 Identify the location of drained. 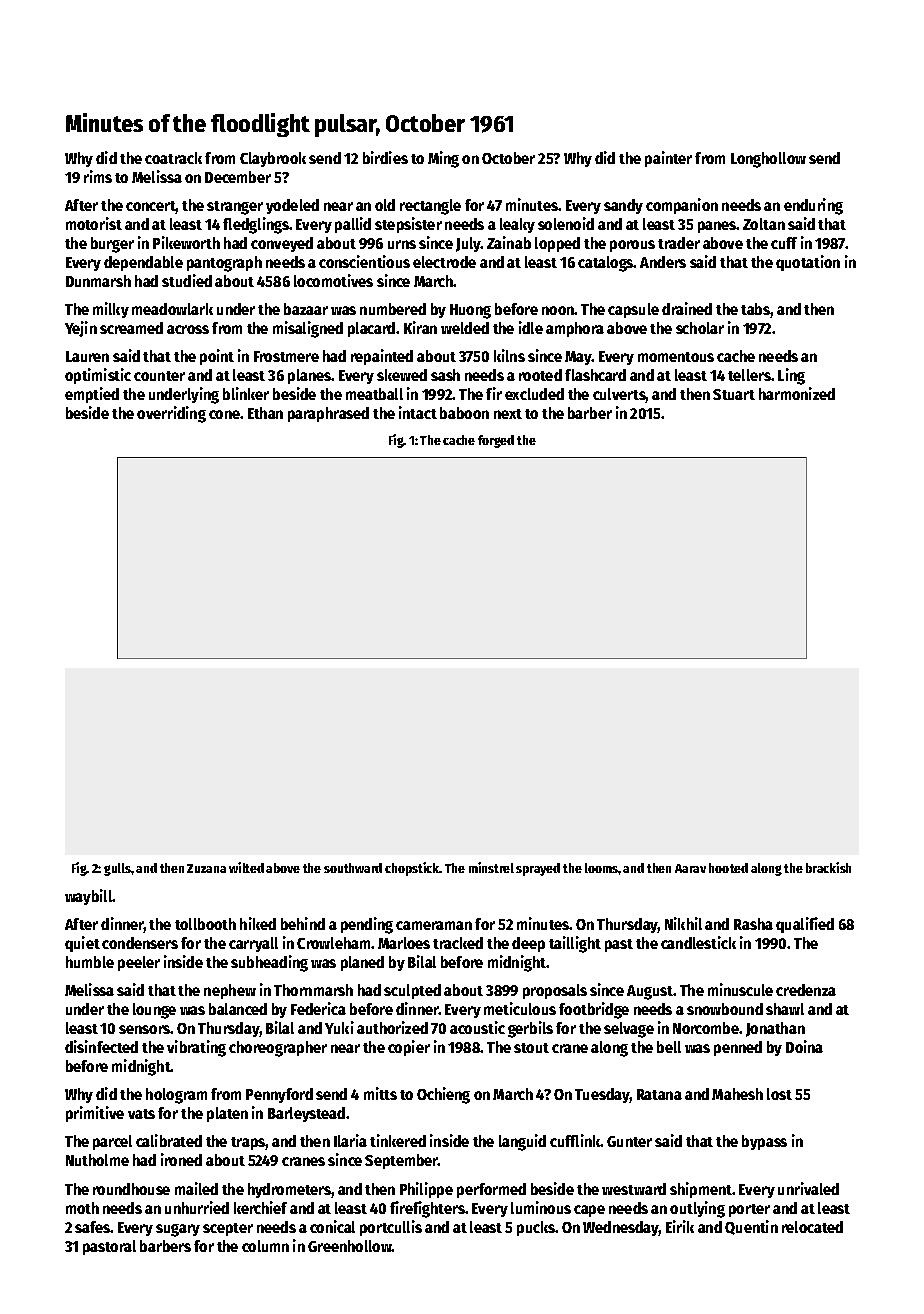
(687, 308).
